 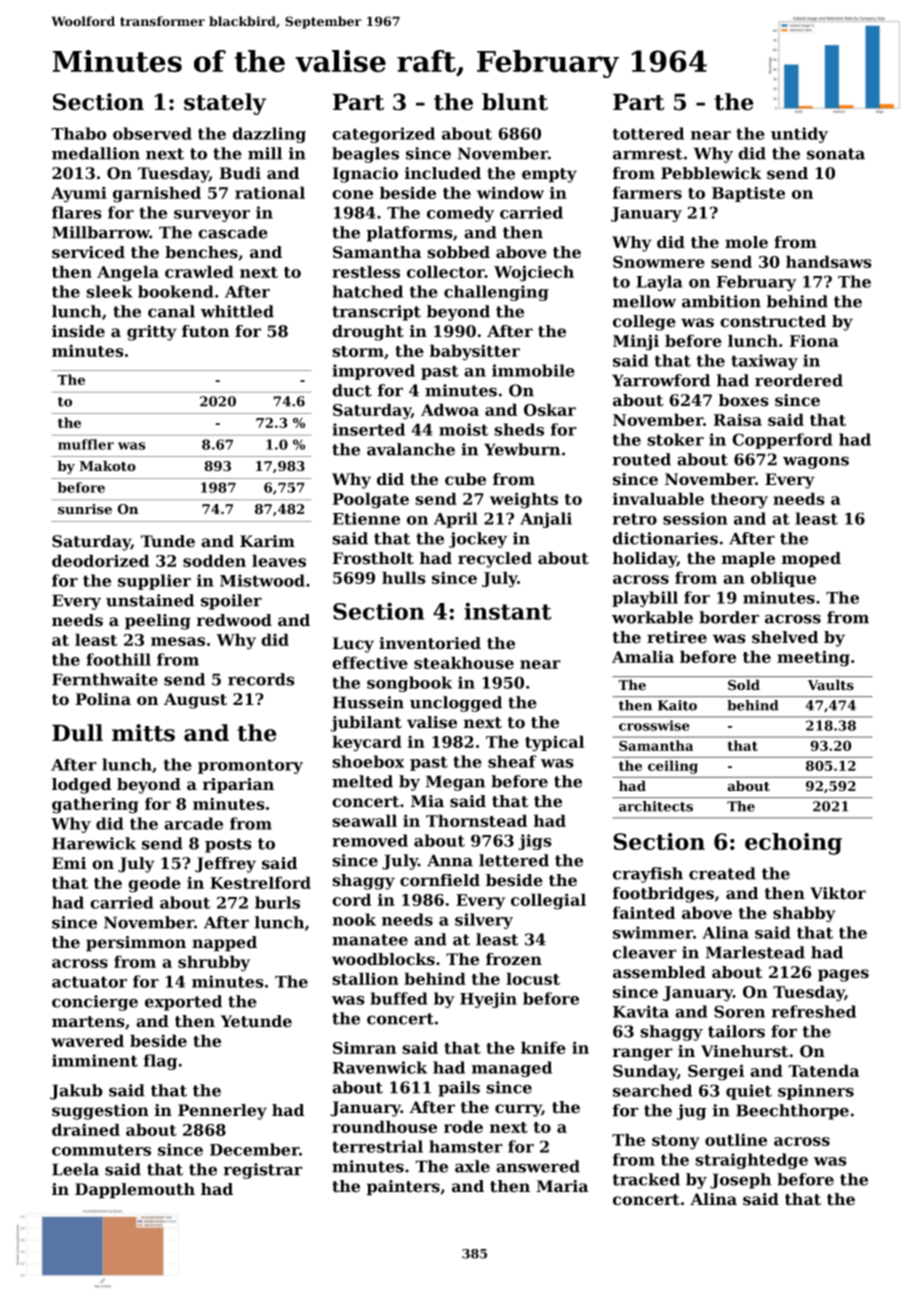 What do you see at coordinates (514, 860) in the screenshot?
I see `lettered` at bounding box center [514, 860].
